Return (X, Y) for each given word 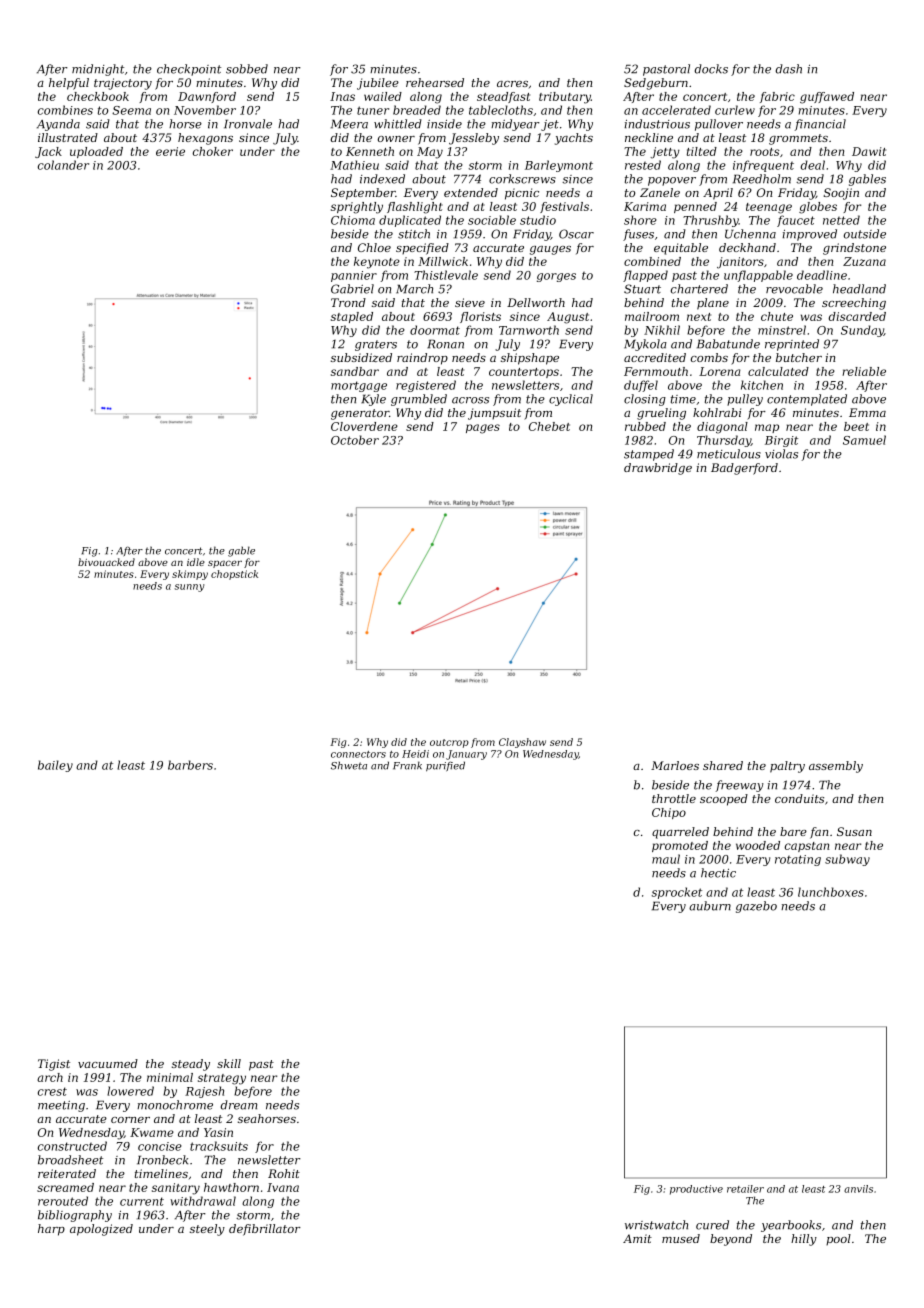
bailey (55, 766)
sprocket (677, 893)
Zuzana (864, 261)
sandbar (355, 371)
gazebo (756, 907)
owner (396, 139)
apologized (101, 1230)
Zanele (660, 192)
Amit (637, 1238)
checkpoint (189, 70)
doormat (435, 330)
